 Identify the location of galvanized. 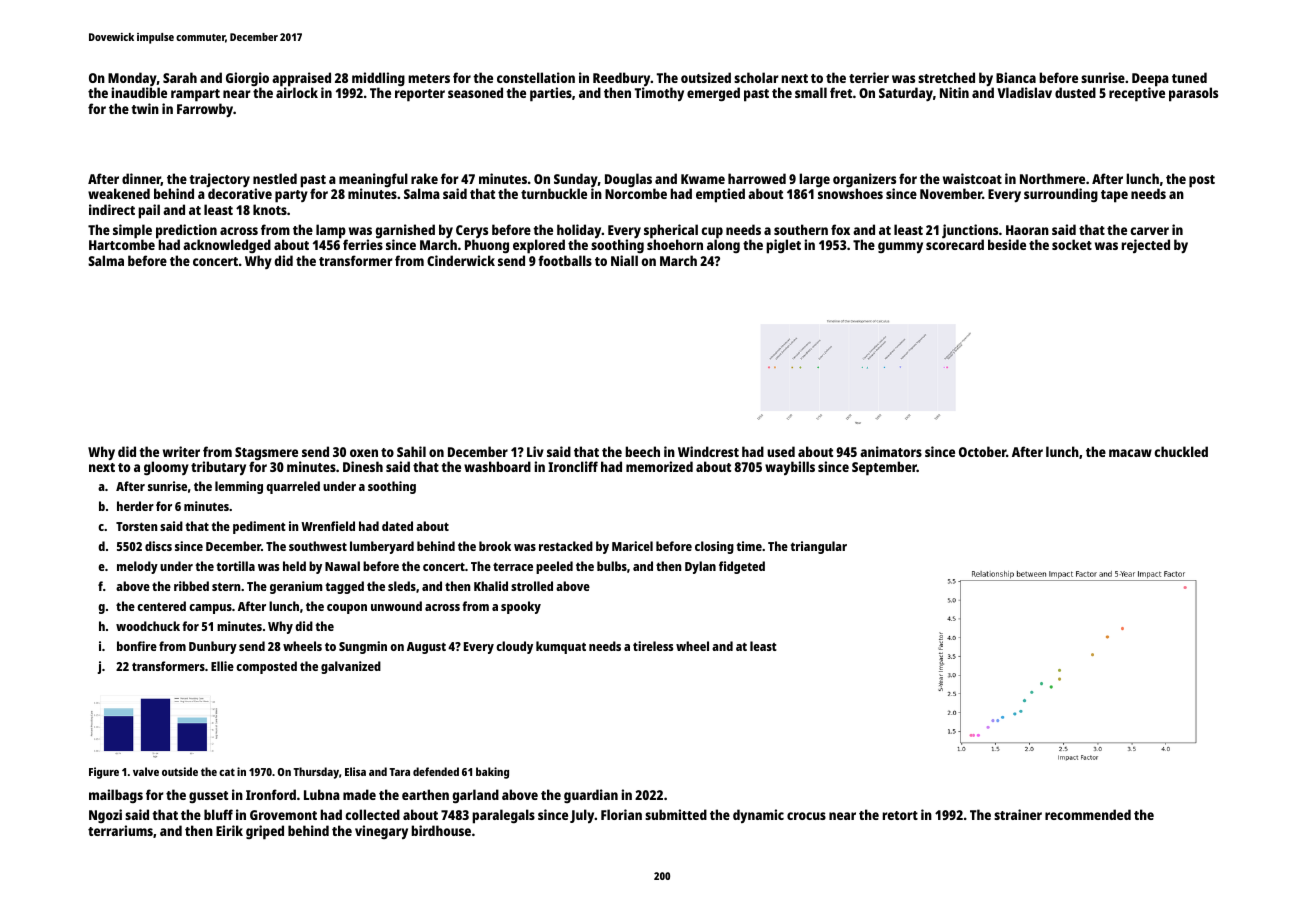
(351, 667).
